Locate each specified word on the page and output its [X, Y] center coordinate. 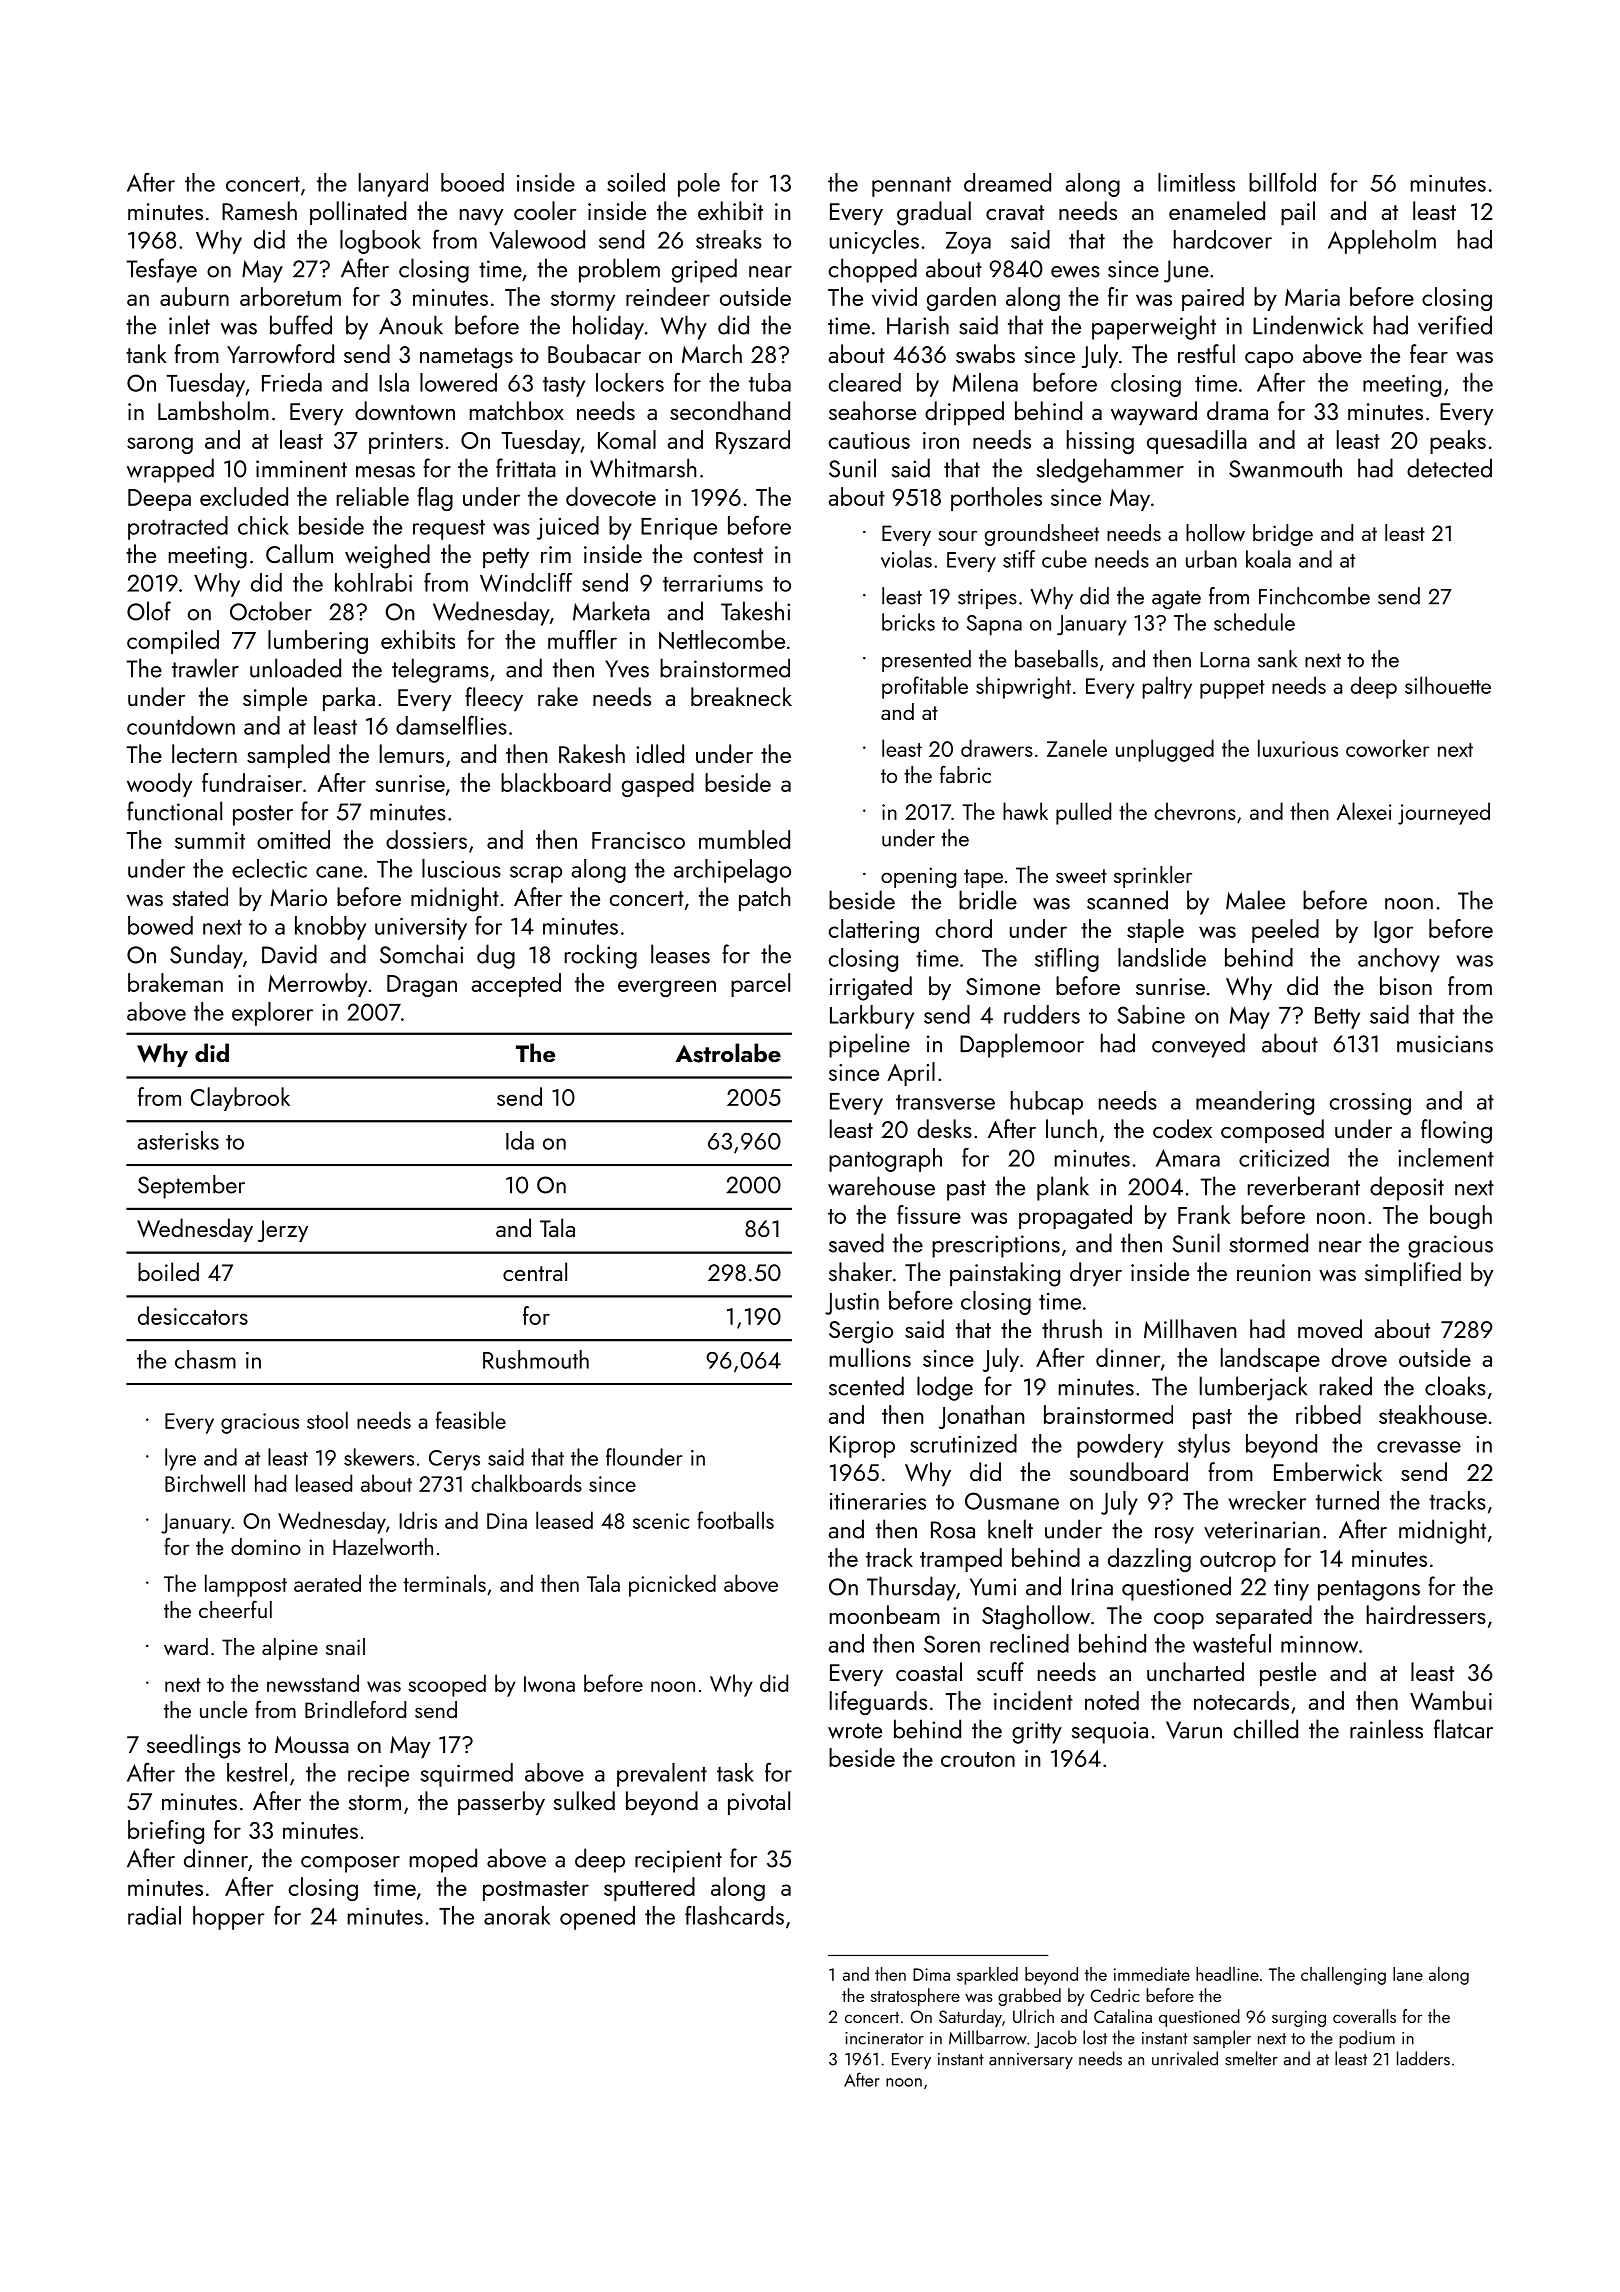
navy [482, 217]
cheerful [235, 1609]
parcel [760, 985]
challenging [1343, 1976]
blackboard [556, 782]
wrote [855, 1731]
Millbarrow [988, 2037]
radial [154, 1915]
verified [1455, 325]
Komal [627, 439]
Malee [1255, 900]
